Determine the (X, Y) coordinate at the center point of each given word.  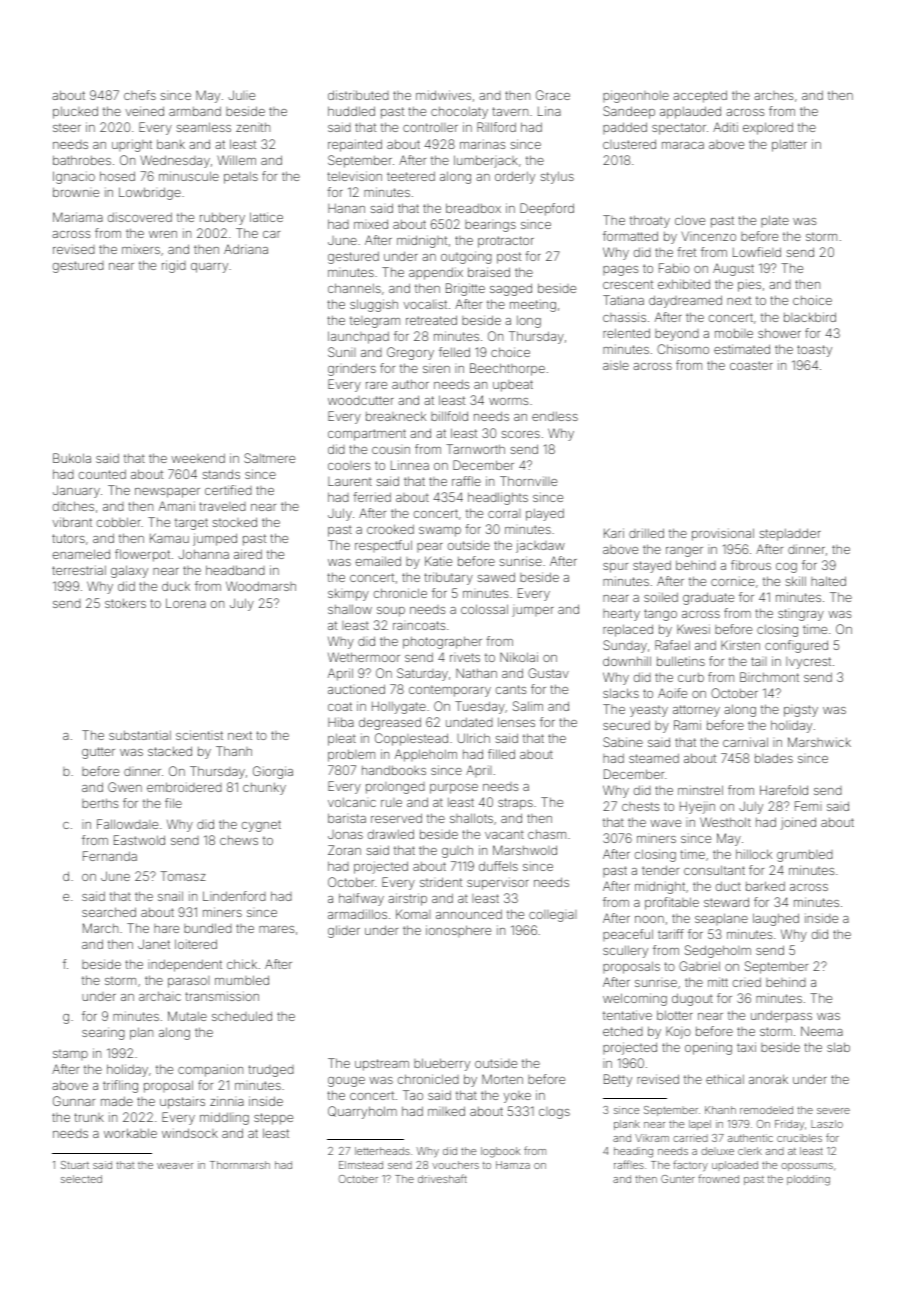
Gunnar (74, 1101)
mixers (141, 249)
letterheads (382, 1151)
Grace (553, 95)
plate (775, 221)
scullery (625, 951)
